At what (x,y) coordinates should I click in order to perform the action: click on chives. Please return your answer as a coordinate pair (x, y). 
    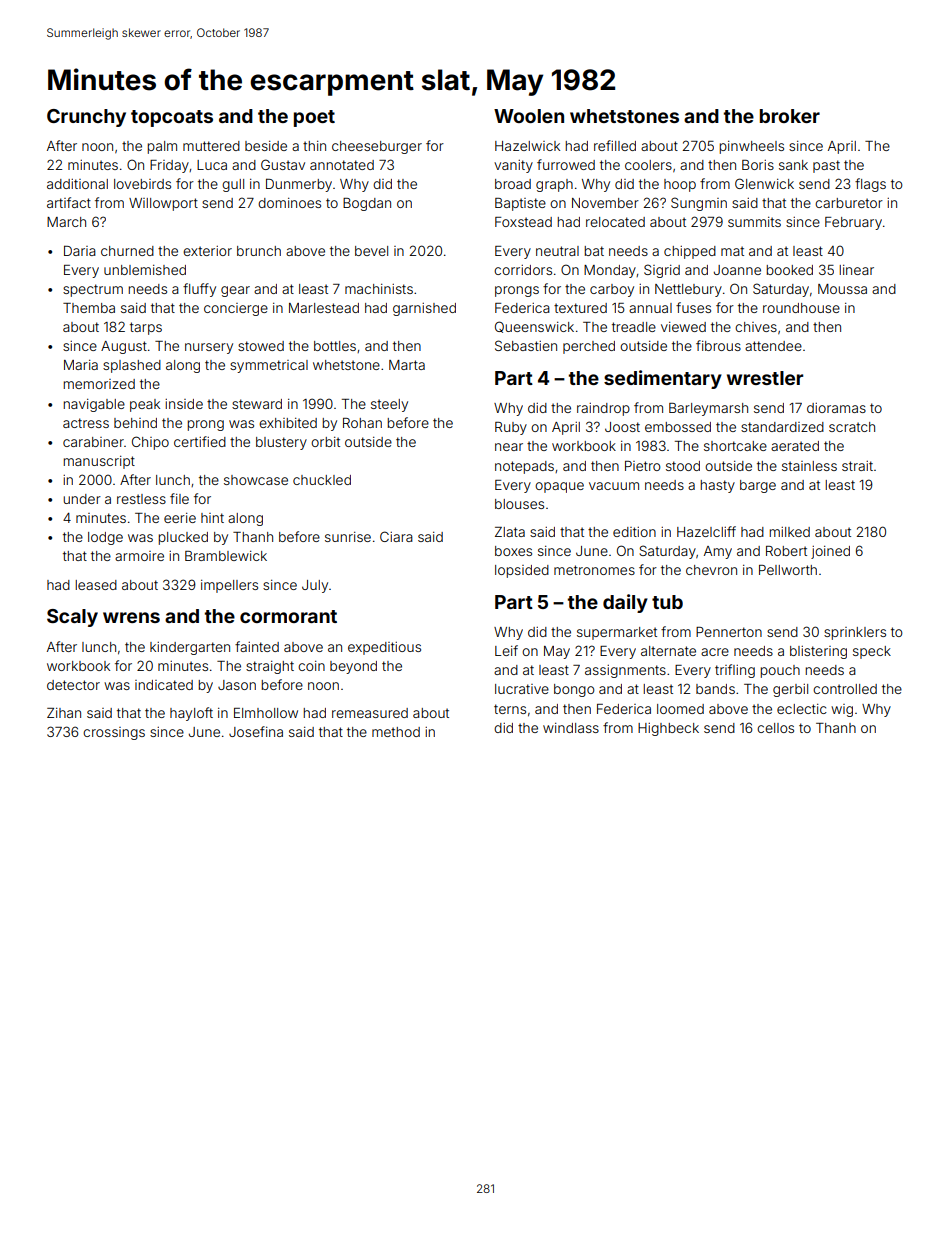
    Looking at the image, I should click on (756, 327).
